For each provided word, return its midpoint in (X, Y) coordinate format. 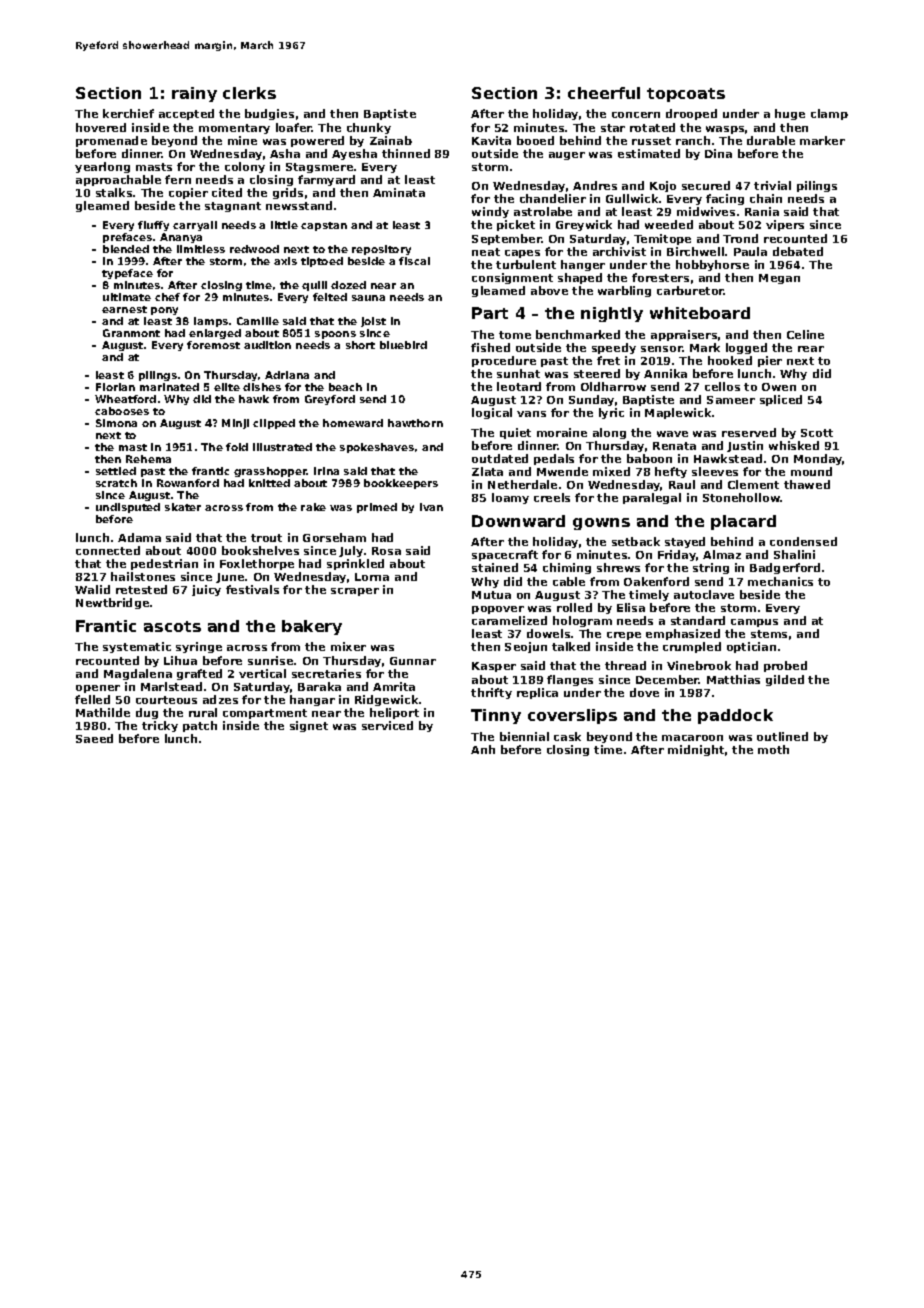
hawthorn (415, 423)
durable (771, 140)
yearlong (102, 167)
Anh (483, 749)
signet (309, 726)
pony (164, 311)
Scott (817, 433)
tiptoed (322, 262)
